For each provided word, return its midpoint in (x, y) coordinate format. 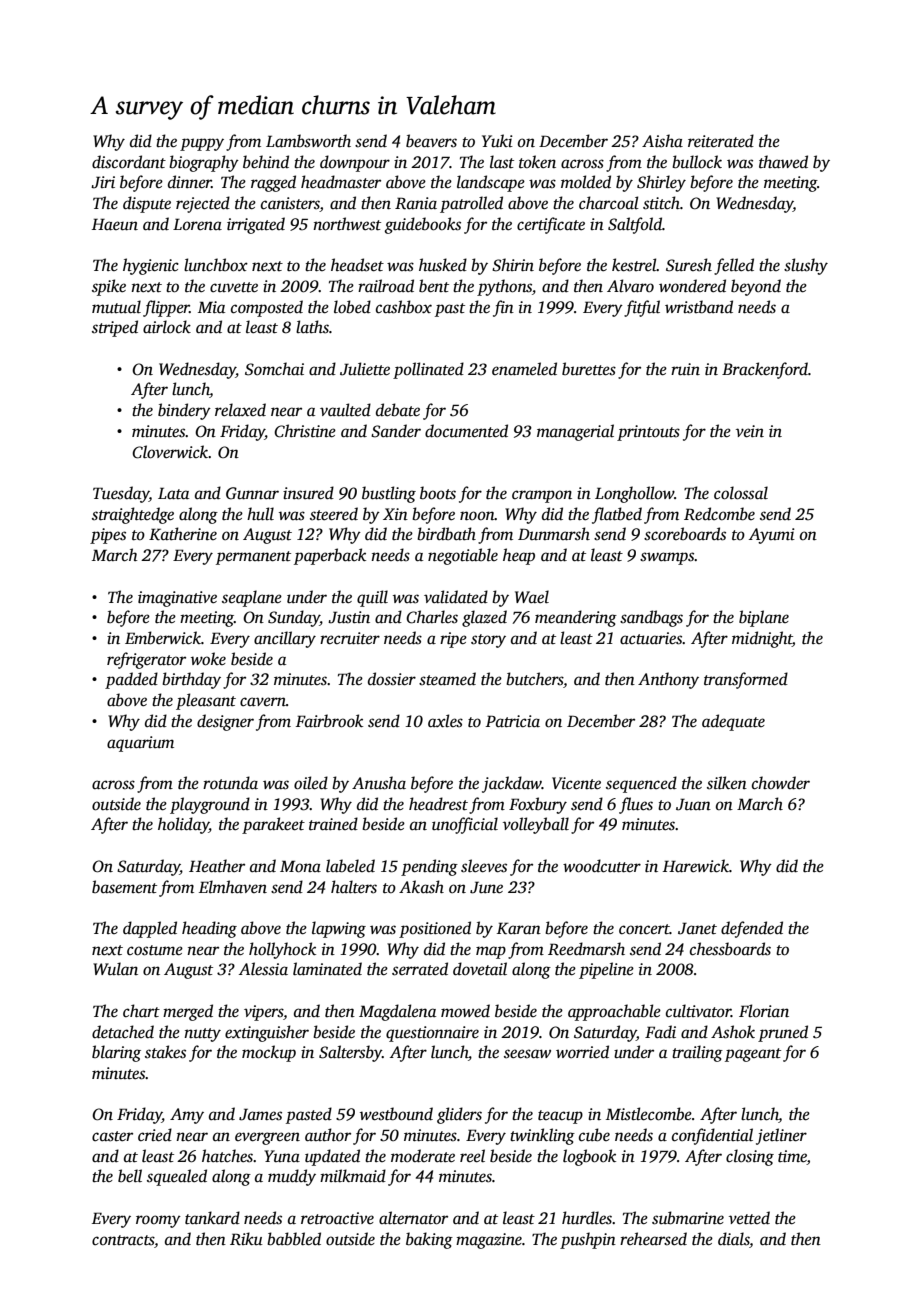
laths (312, 327)
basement (124, 887)
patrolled (471, 204)
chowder (781, 783)
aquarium (140, 744)
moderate (423, 1156)
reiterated (721, 141)
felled (734, 266)
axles (445, 721)
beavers (431, 141)
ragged (273, 183)
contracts (123, 1240)
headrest (438, 804)
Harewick (696, 866)
